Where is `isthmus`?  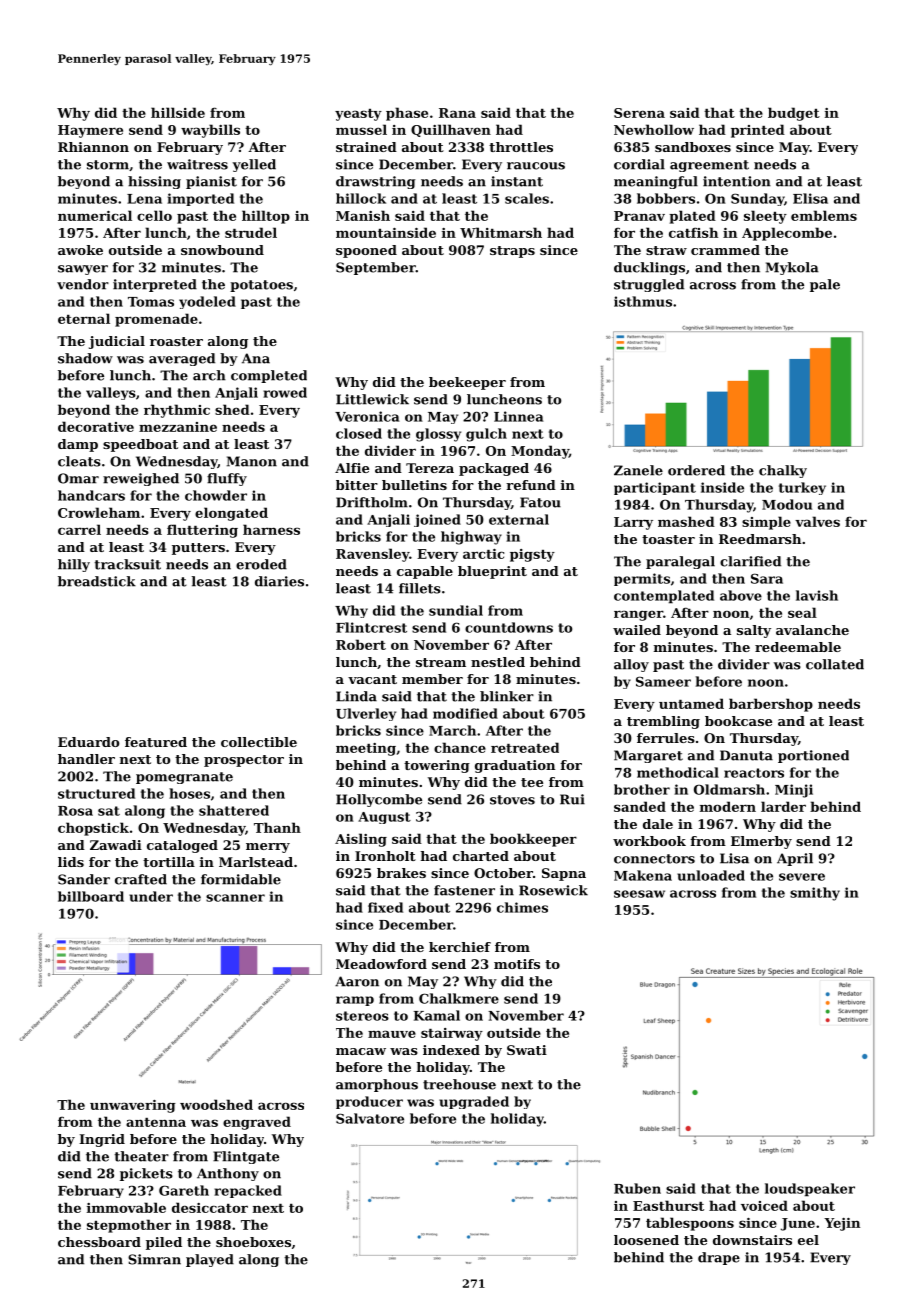
isthmus is located at coordinates (643, 301).
